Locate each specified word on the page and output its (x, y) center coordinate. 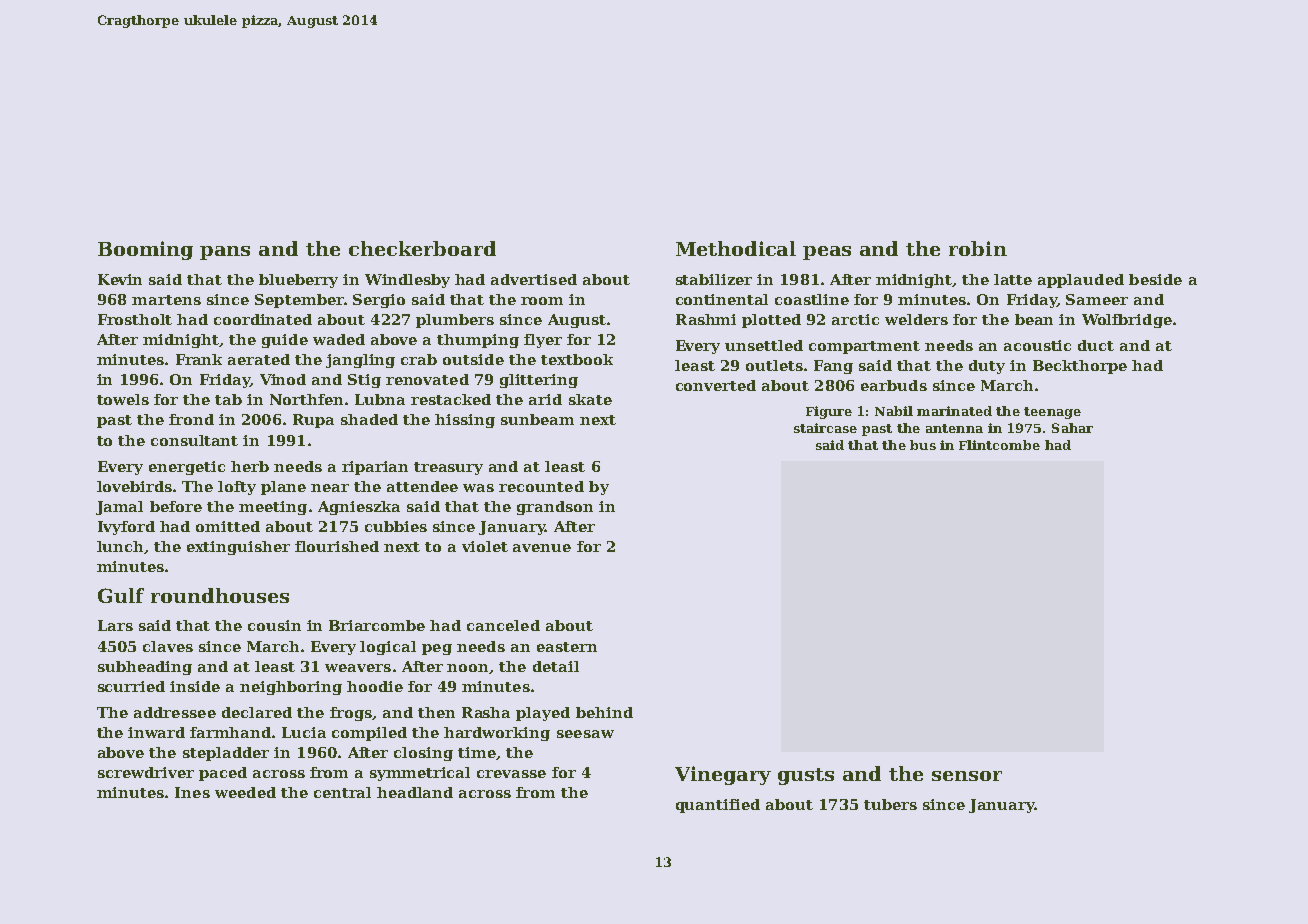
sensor (967, 776)
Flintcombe (999, 445)
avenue (542, 548)
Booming (145, 250)
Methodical (736, 248)
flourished (337, 546)
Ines (192, 792)
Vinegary (723, 775)
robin (978, 248)
